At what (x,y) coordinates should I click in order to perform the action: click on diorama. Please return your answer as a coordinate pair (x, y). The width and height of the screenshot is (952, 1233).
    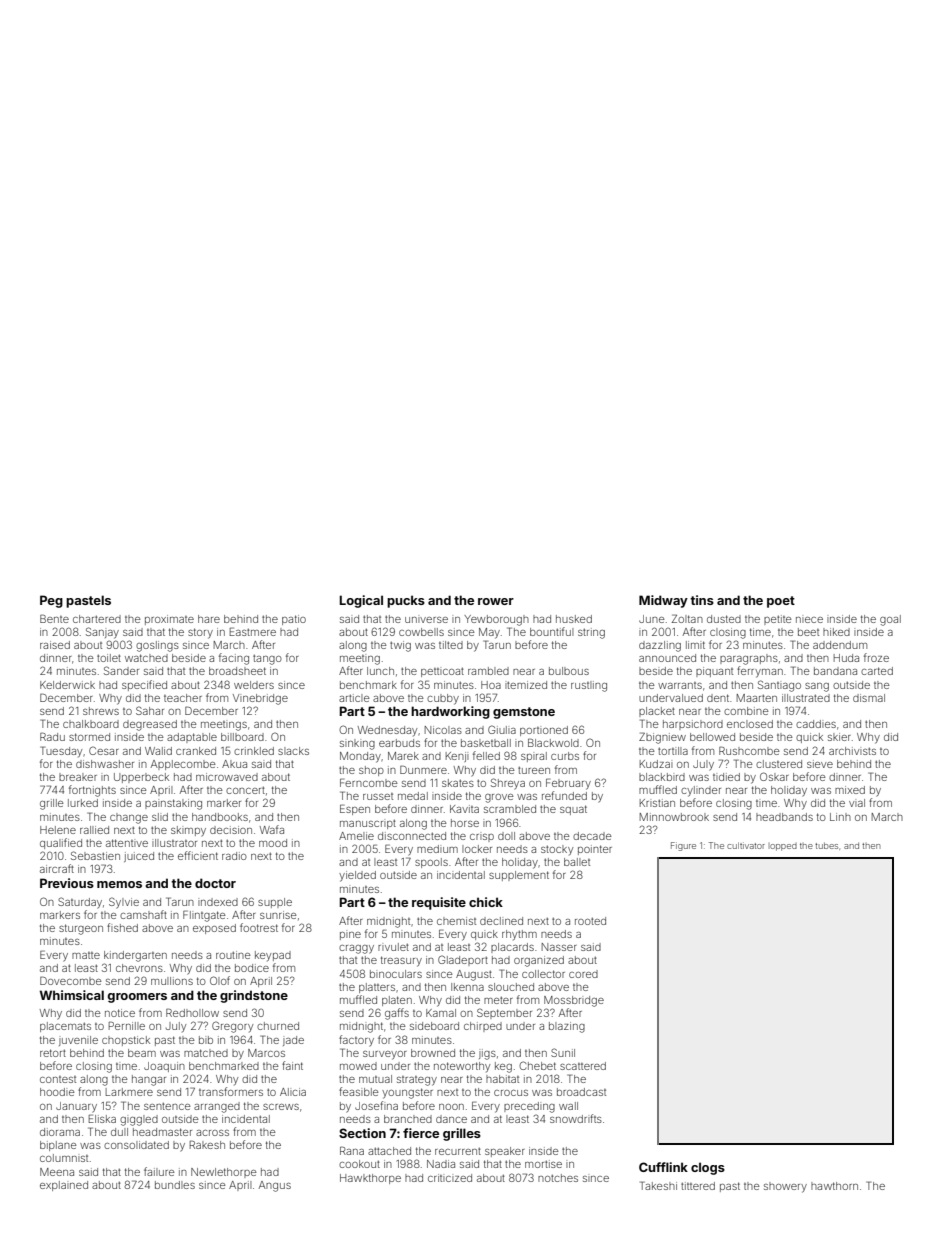
    Looking at the image, I should click on (60, 1132).
